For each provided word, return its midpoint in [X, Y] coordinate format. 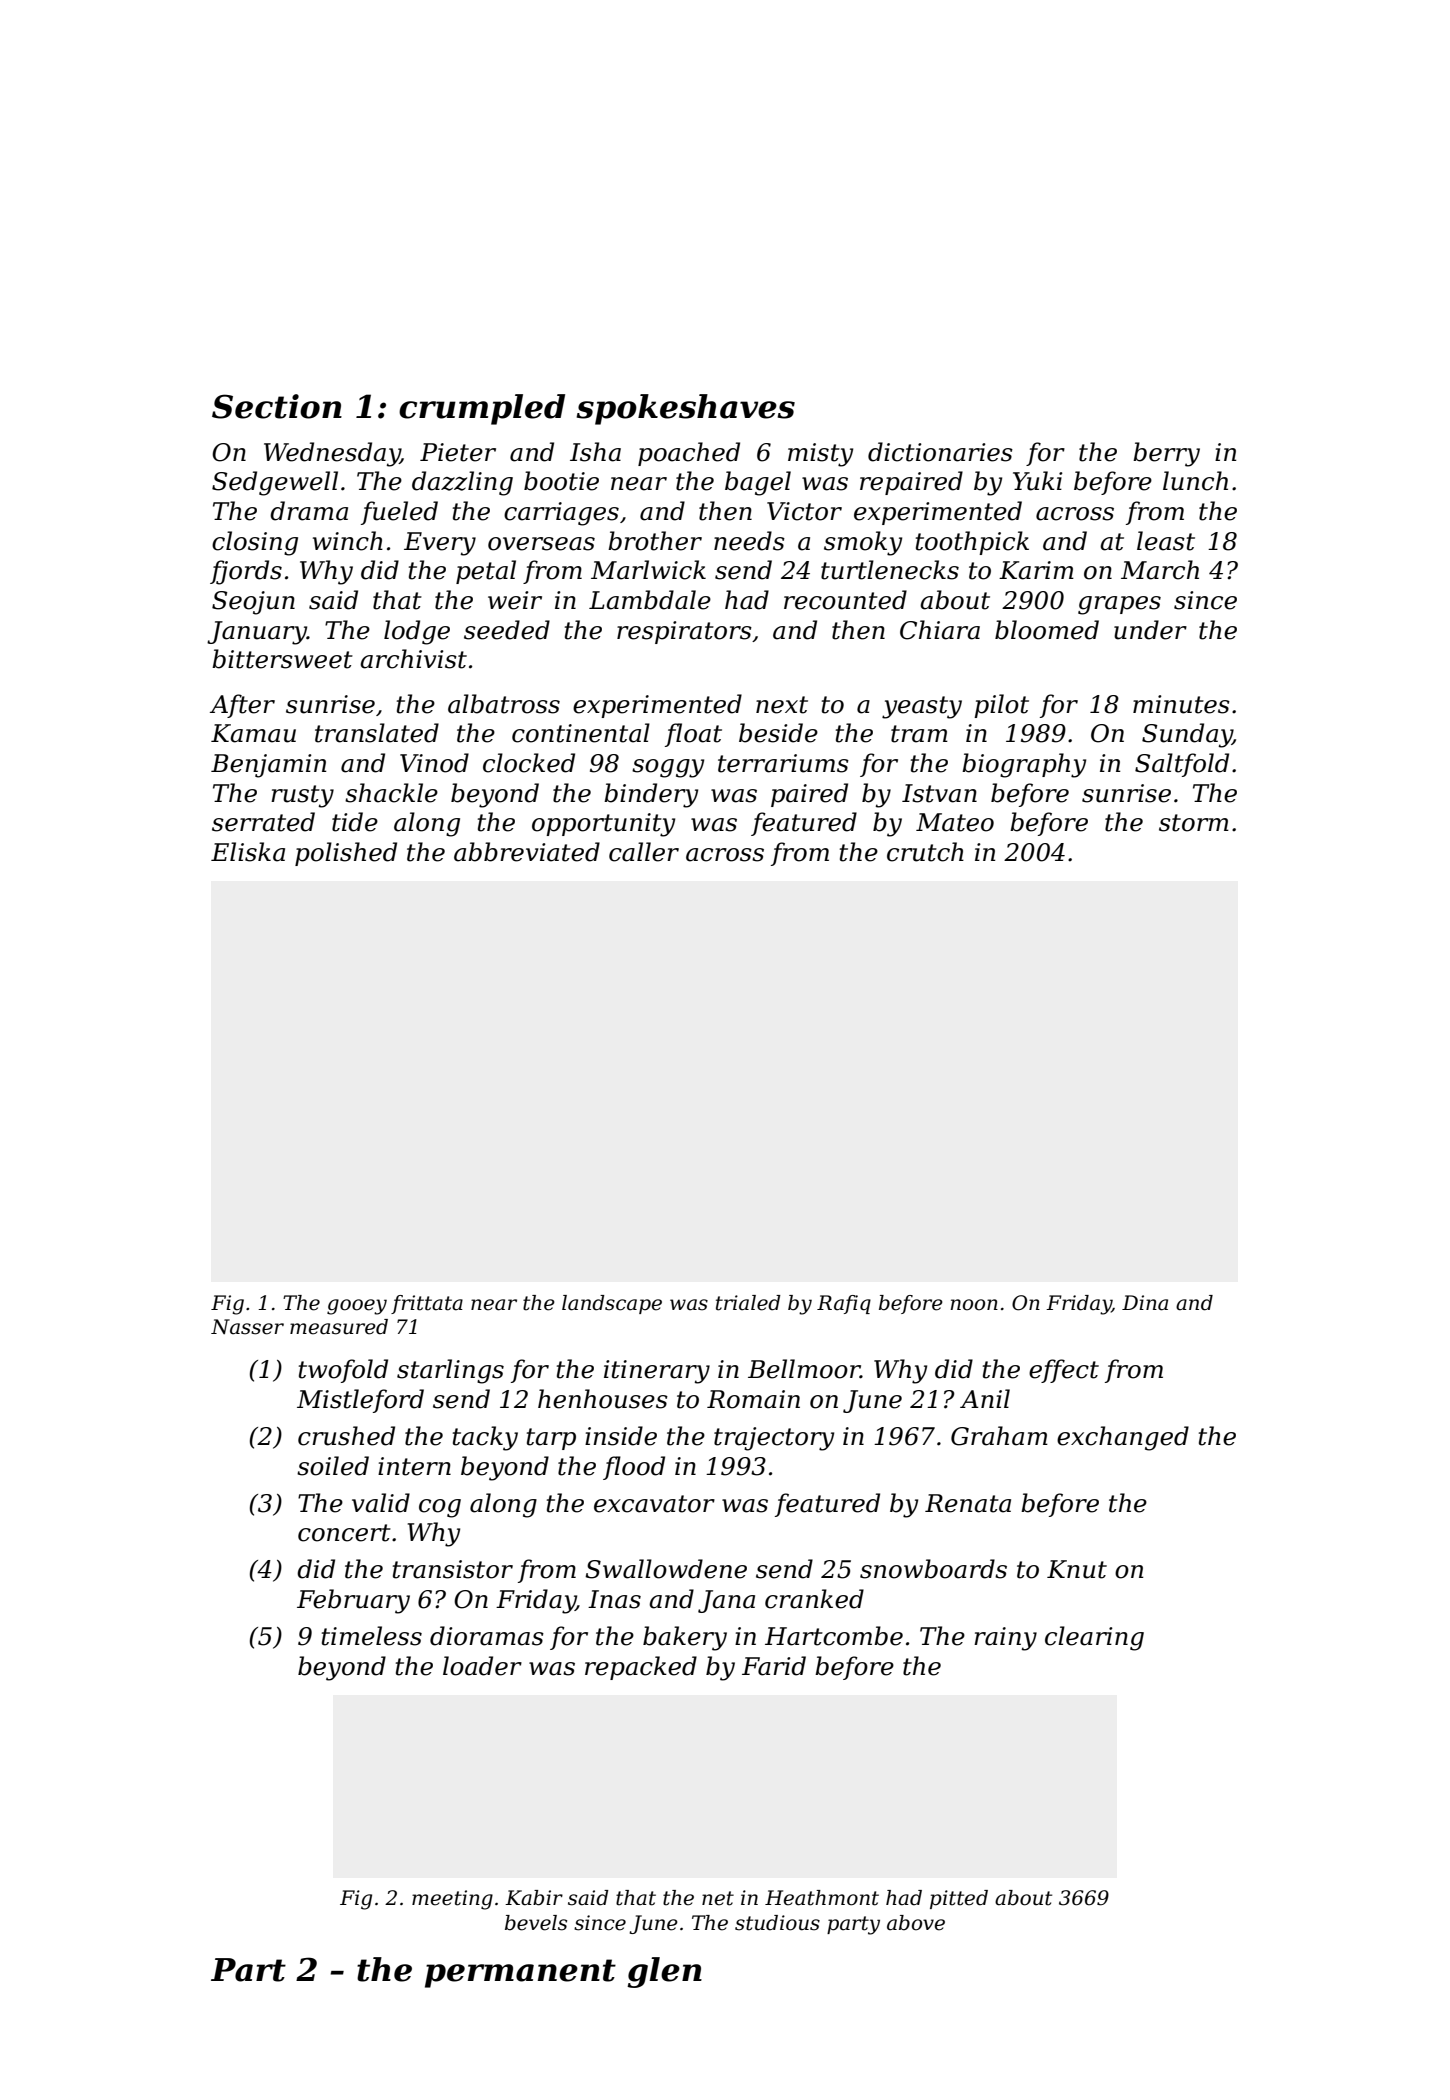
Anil [985, 1398]
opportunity [603, 825]
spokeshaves [685, 409]
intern [414, 1466]
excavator [654, 1504]
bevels [536, 1923]
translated [377, 733]
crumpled [482, 409]
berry [1166, 454]
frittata [427, 1304]
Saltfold [1182, 765]
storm [1194, 823]
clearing [1094, 1638]
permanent [520, 1973]
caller [644, 852]
